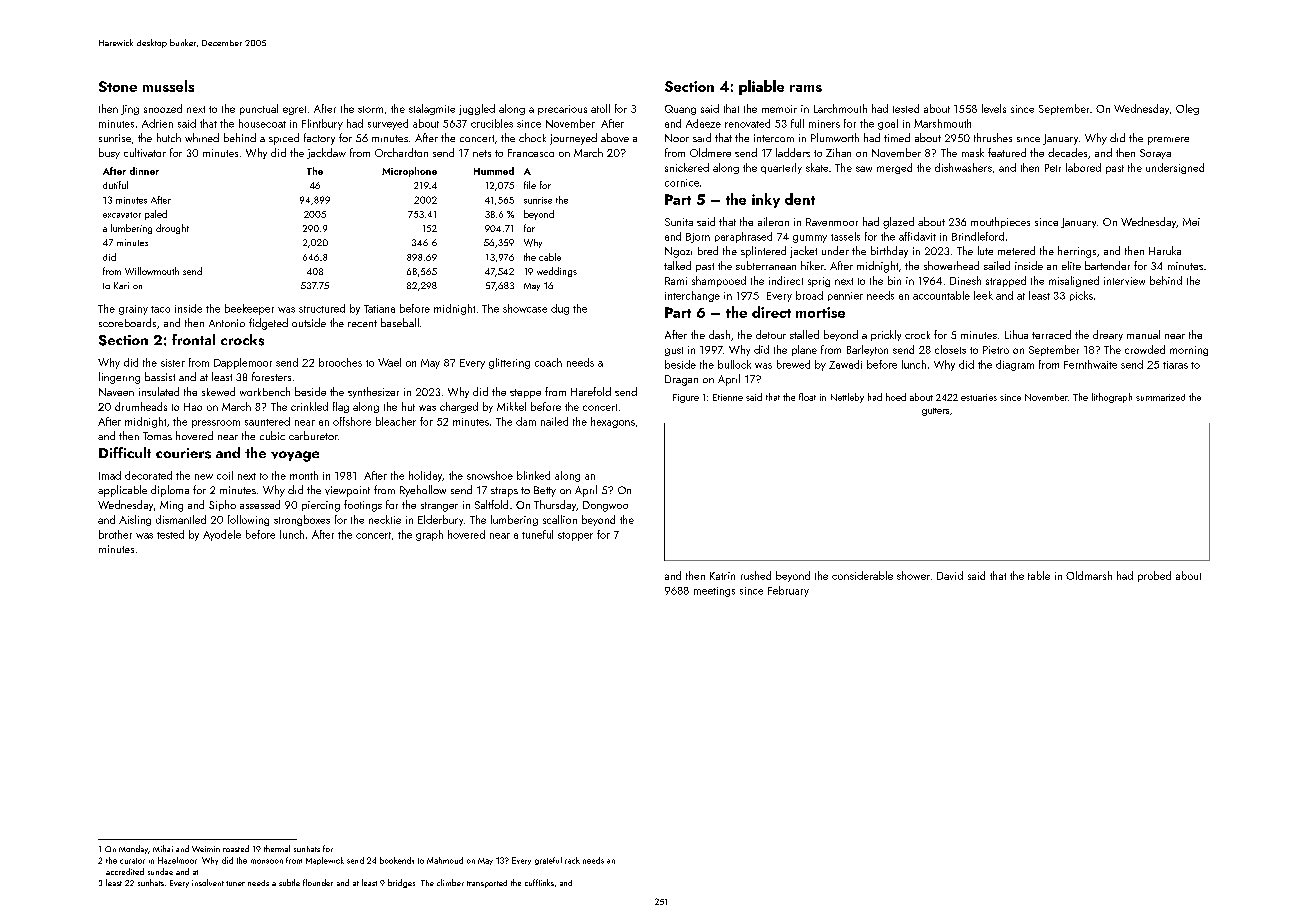 This page has width=1308, height=924. What do you see at coordinates (539, 882) in the page?
I see `cufflinks` at bounding box center [539, 882].
